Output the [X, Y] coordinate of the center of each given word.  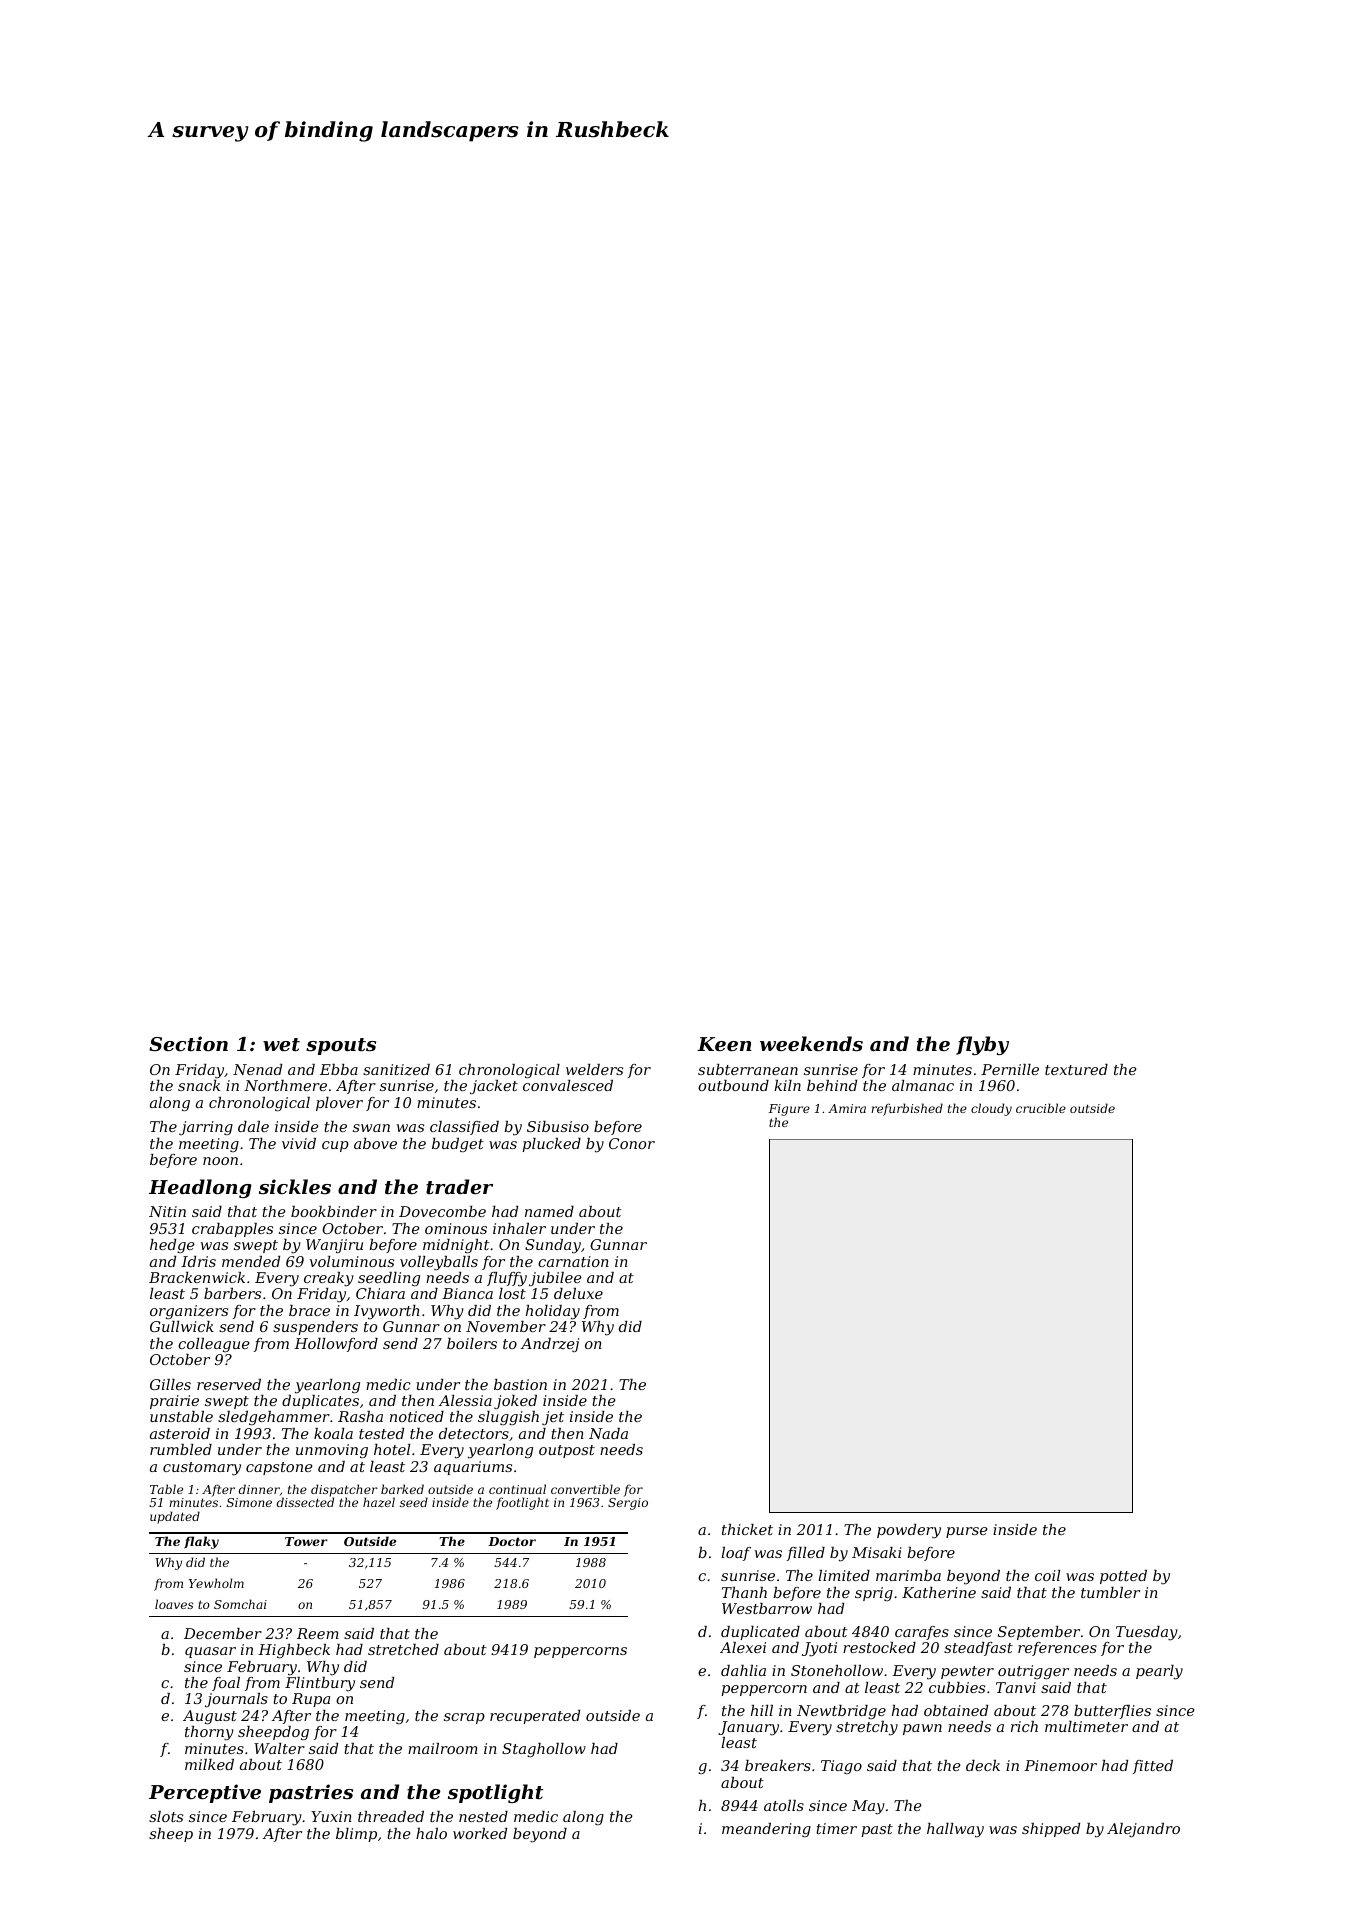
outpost [567, 1451]
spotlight [495, 1793]
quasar [210, 1652]
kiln [787, 1085]
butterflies [1112, 1712]
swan [371, 1128]
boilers [472, 1343]
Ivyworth [387, 1312]
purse [967, 1532]
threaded [391, 1816]
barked [402, 1489]
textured [1076, 1069]
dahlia [743, 1670]
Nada [608, 1433]
